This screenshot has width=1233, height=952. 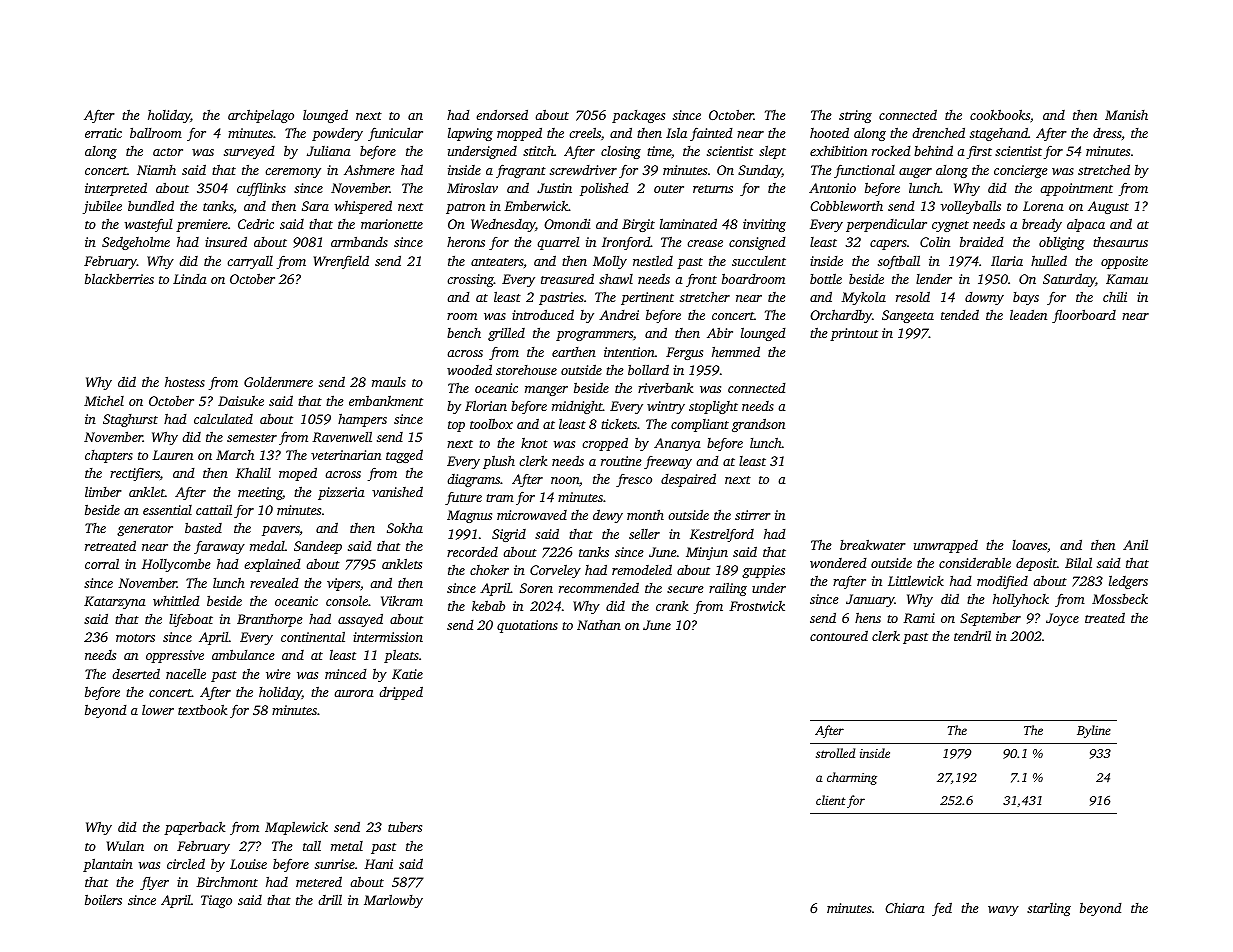 What do you see at coordinates (543, 314) in the screenshot?
I see `introduced` at bounding box center [543, 314].
